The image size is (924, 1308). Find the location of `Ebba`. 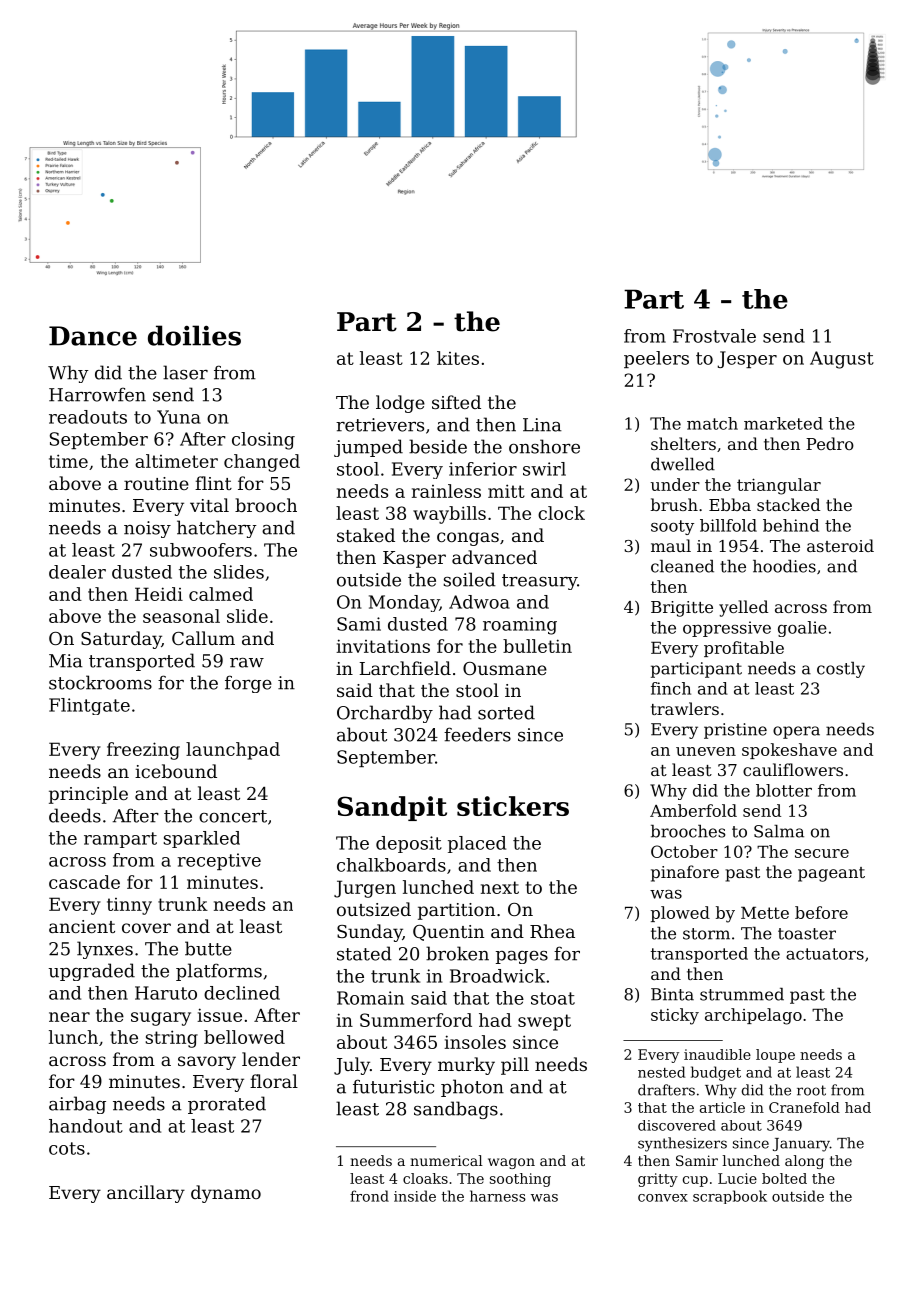

Ebba is located at coordinates (730, 504).
